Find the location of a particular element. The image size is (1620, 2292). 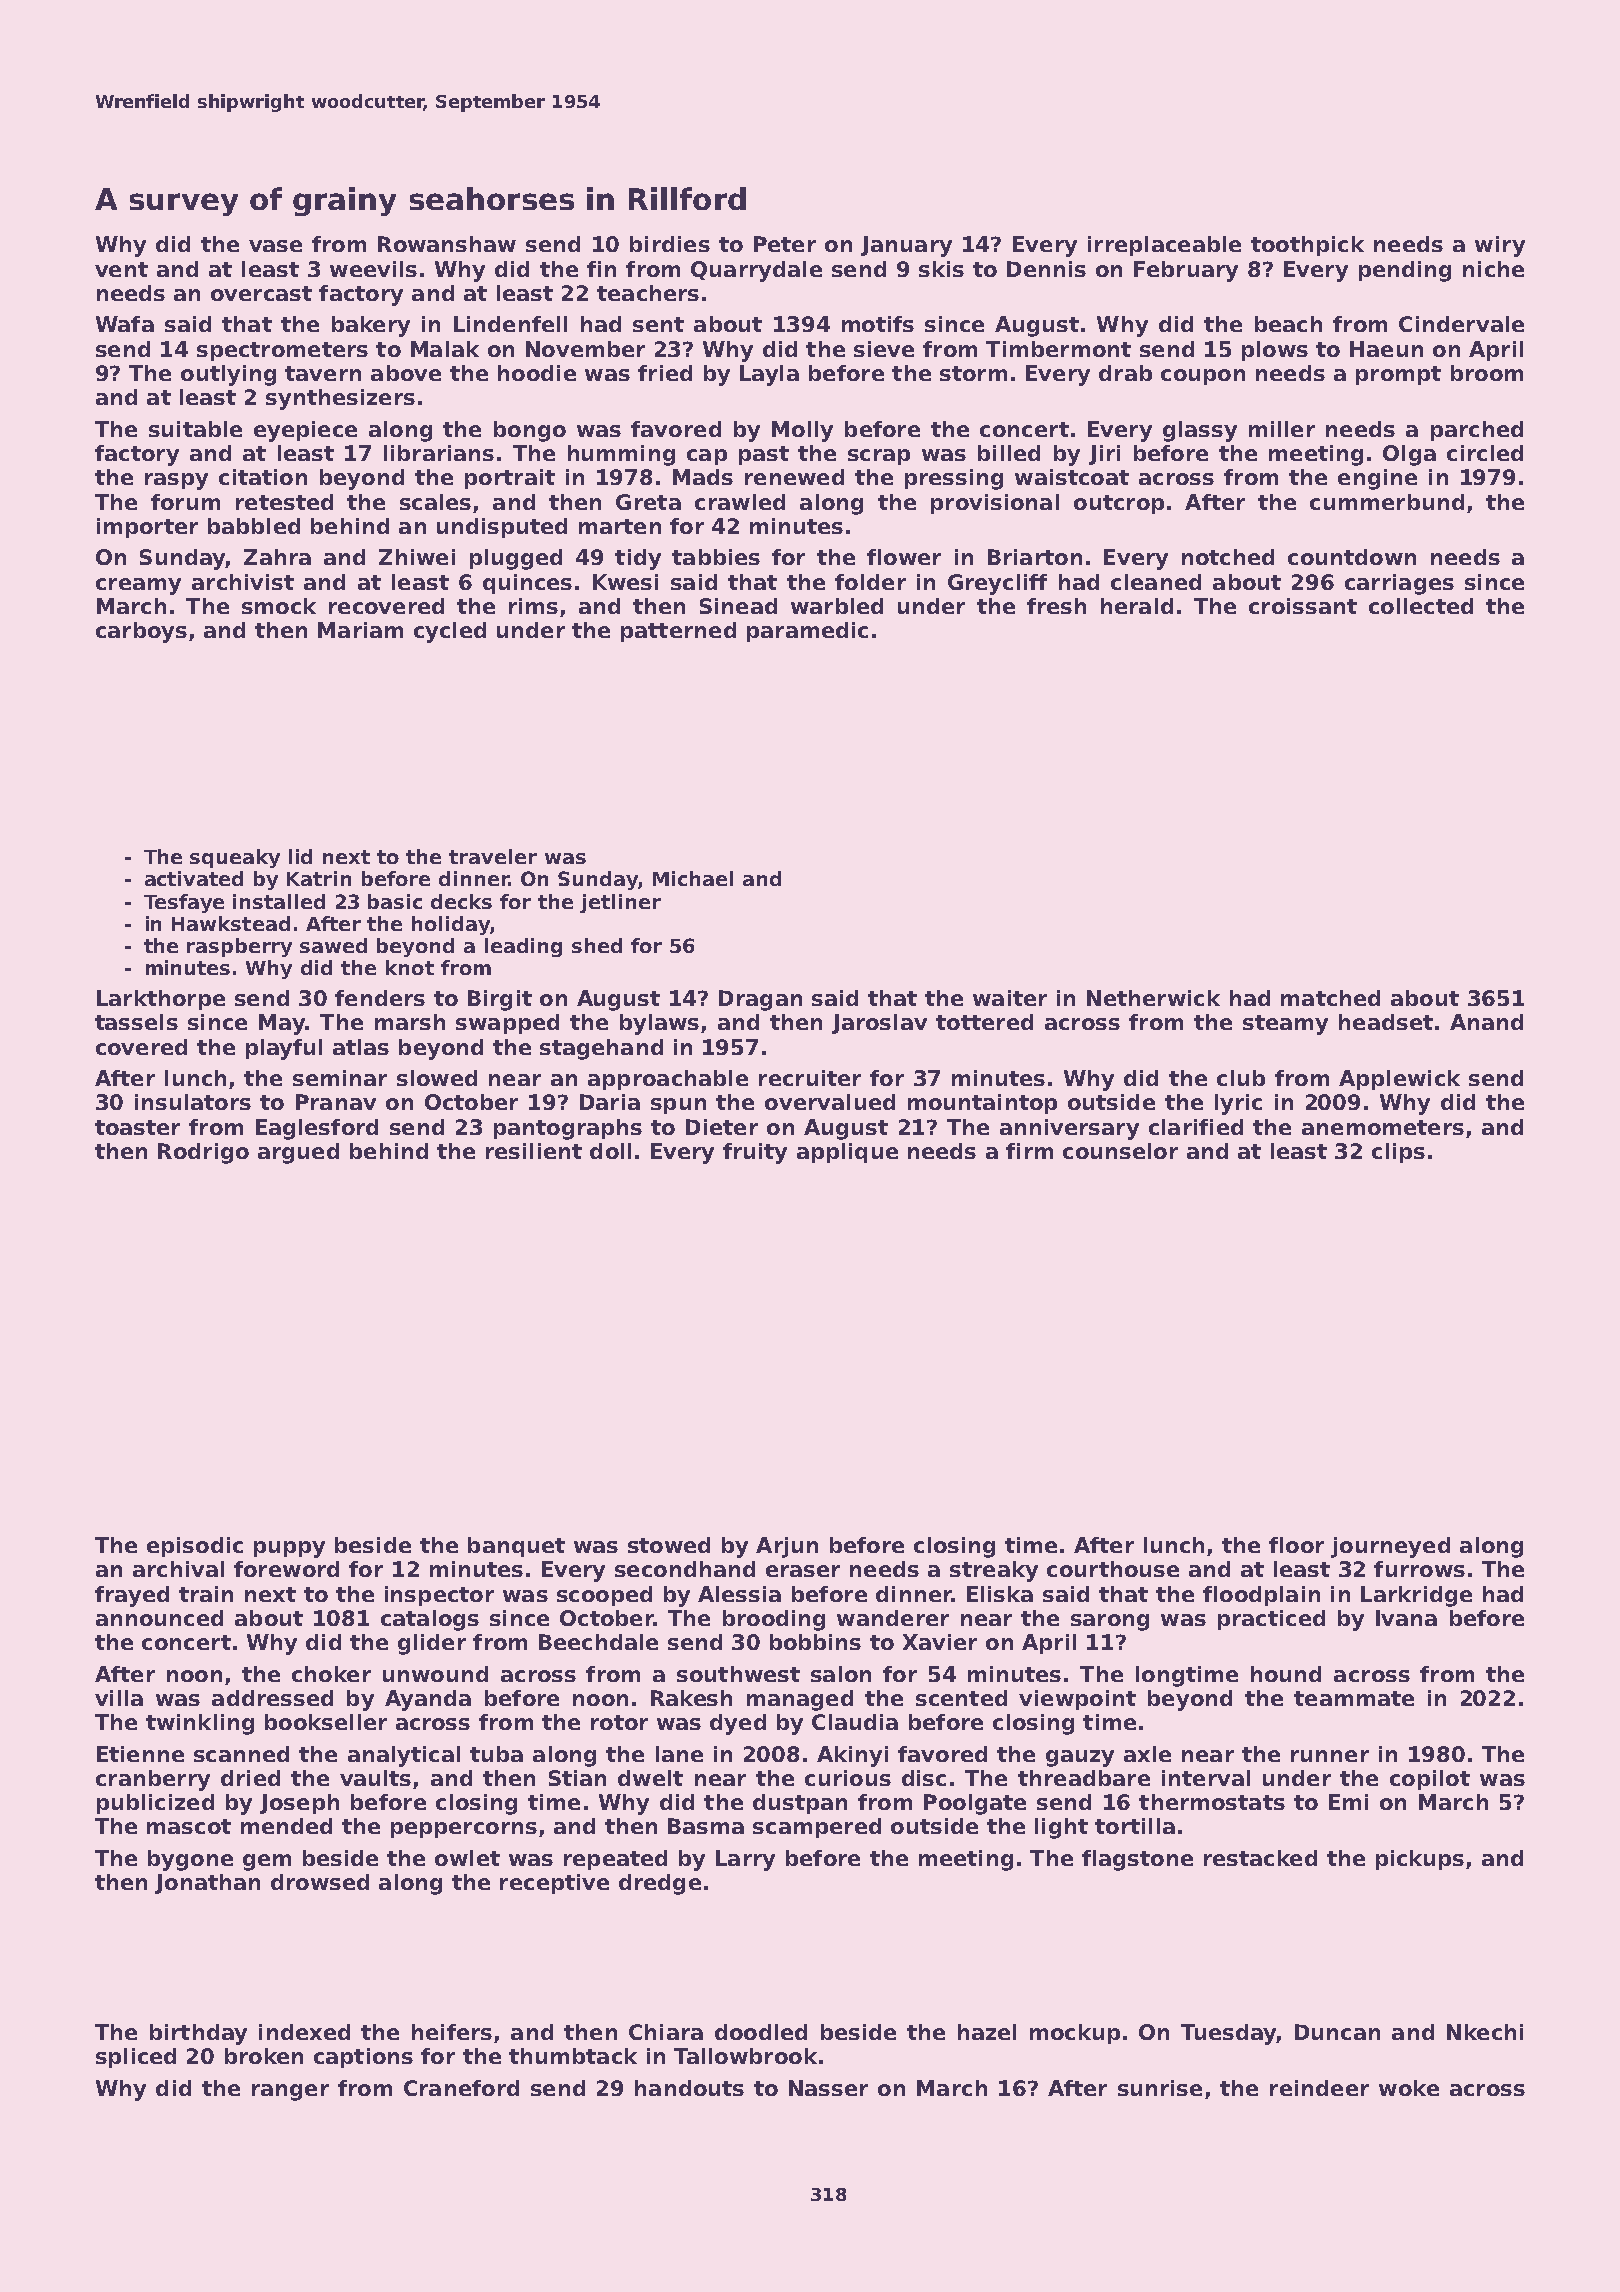

receptive is located at coordinates (554, 1884).
